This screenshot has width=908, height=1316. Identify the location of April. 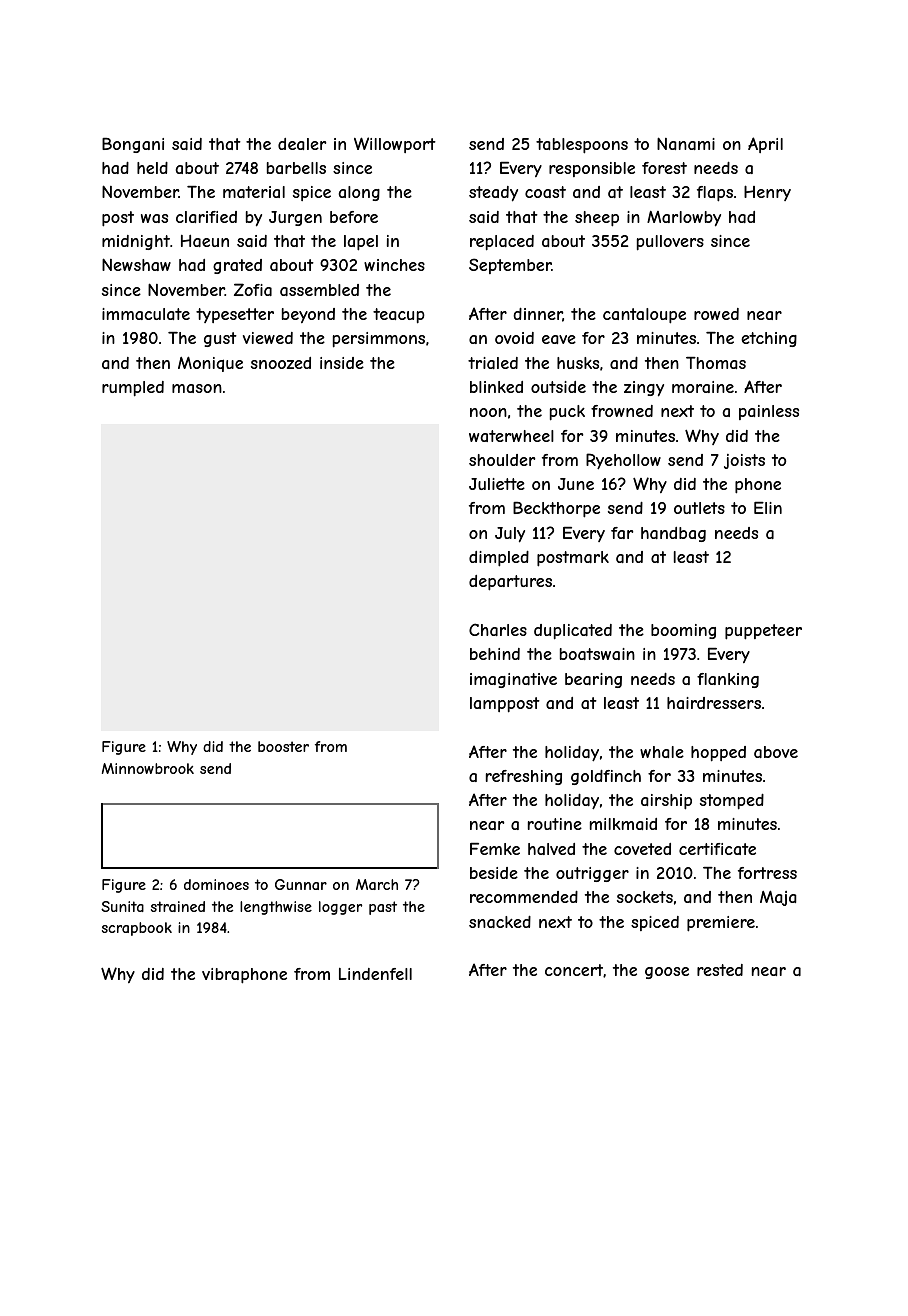
(765, 145).
